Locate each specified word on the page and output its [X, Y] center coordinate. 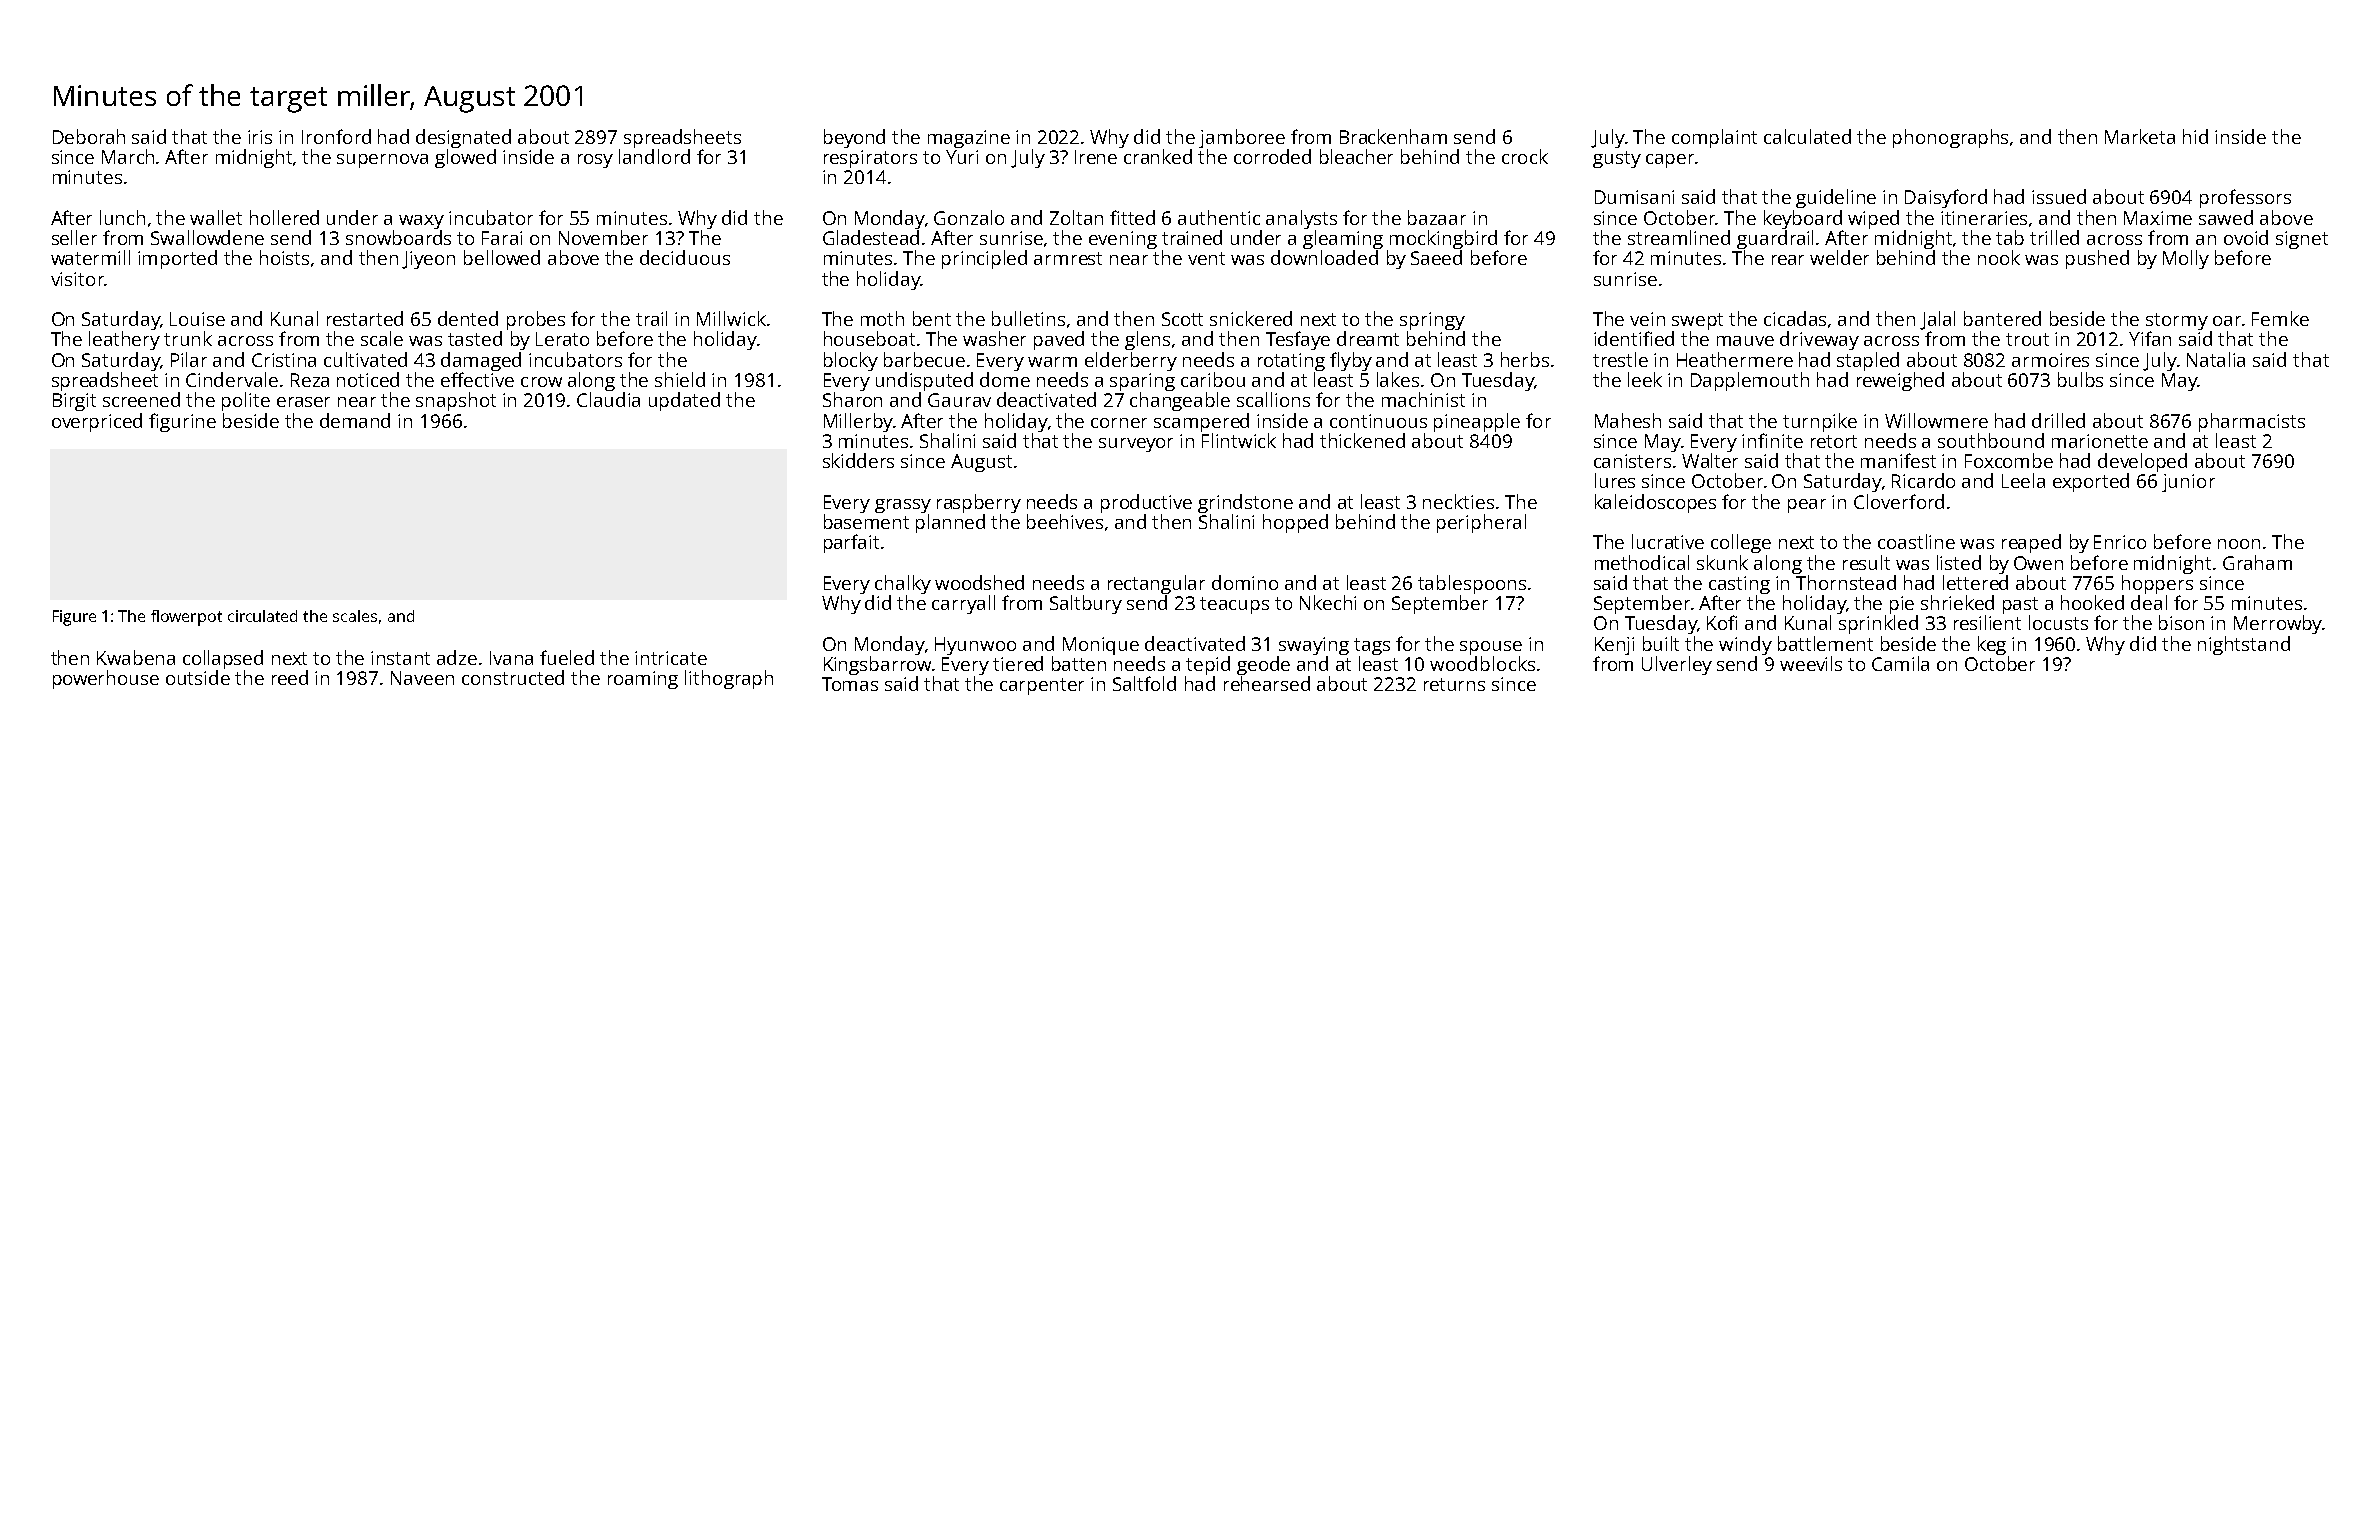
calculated [1807, 136]
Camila [1900, 663]
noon [2239, 544]
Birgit [74, 402]
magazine [969, 139]
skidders [858, 460]
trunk [188, 338]
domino [1245, 582]
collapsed [223, 659]
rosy [595, 161]
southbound [1991, 440]
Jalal [1937, 320]
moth [882, 318]
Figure [74, 618]
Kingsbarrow [877, 665]
